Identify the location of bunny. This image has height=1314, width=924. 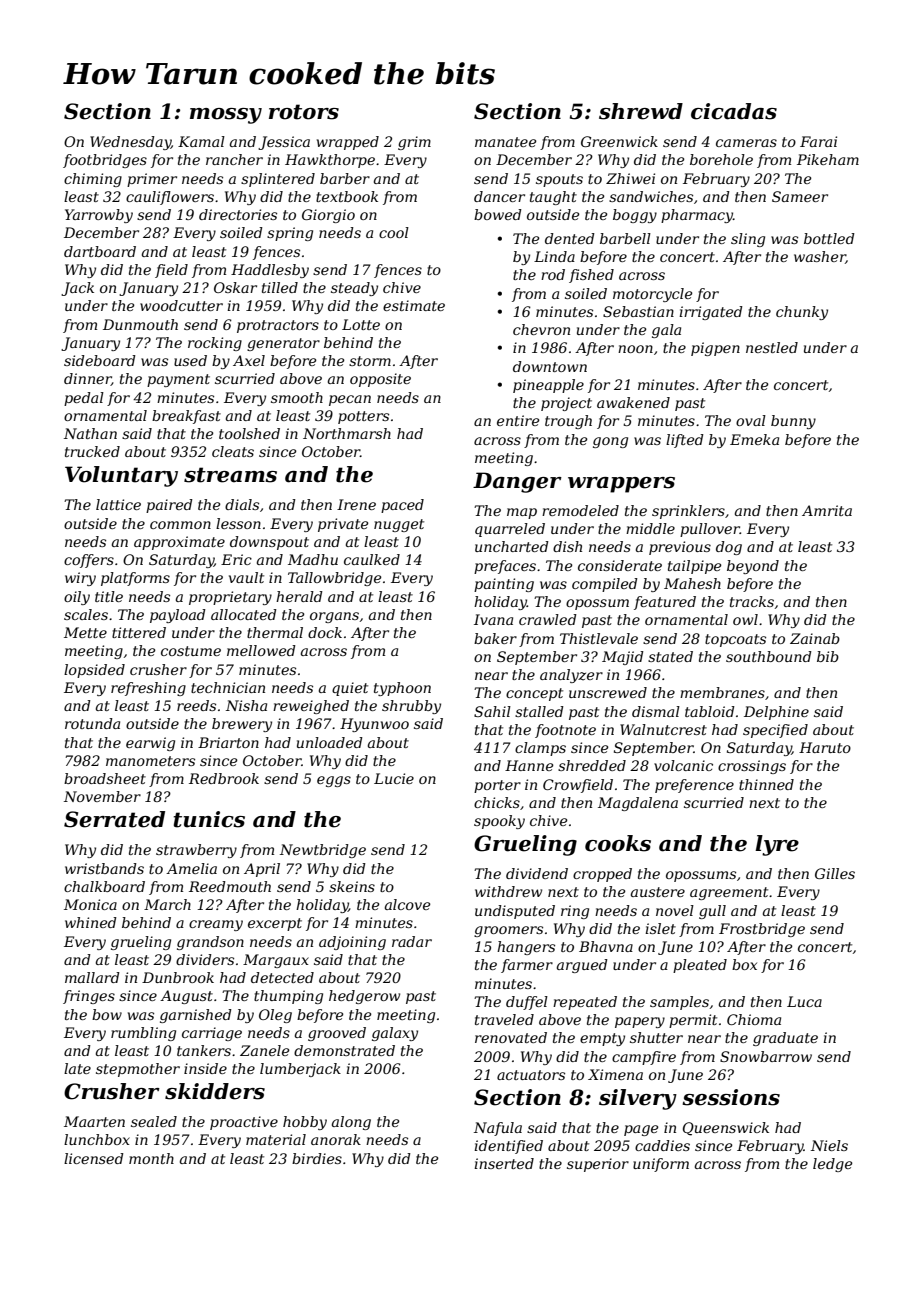
(793, 422).
